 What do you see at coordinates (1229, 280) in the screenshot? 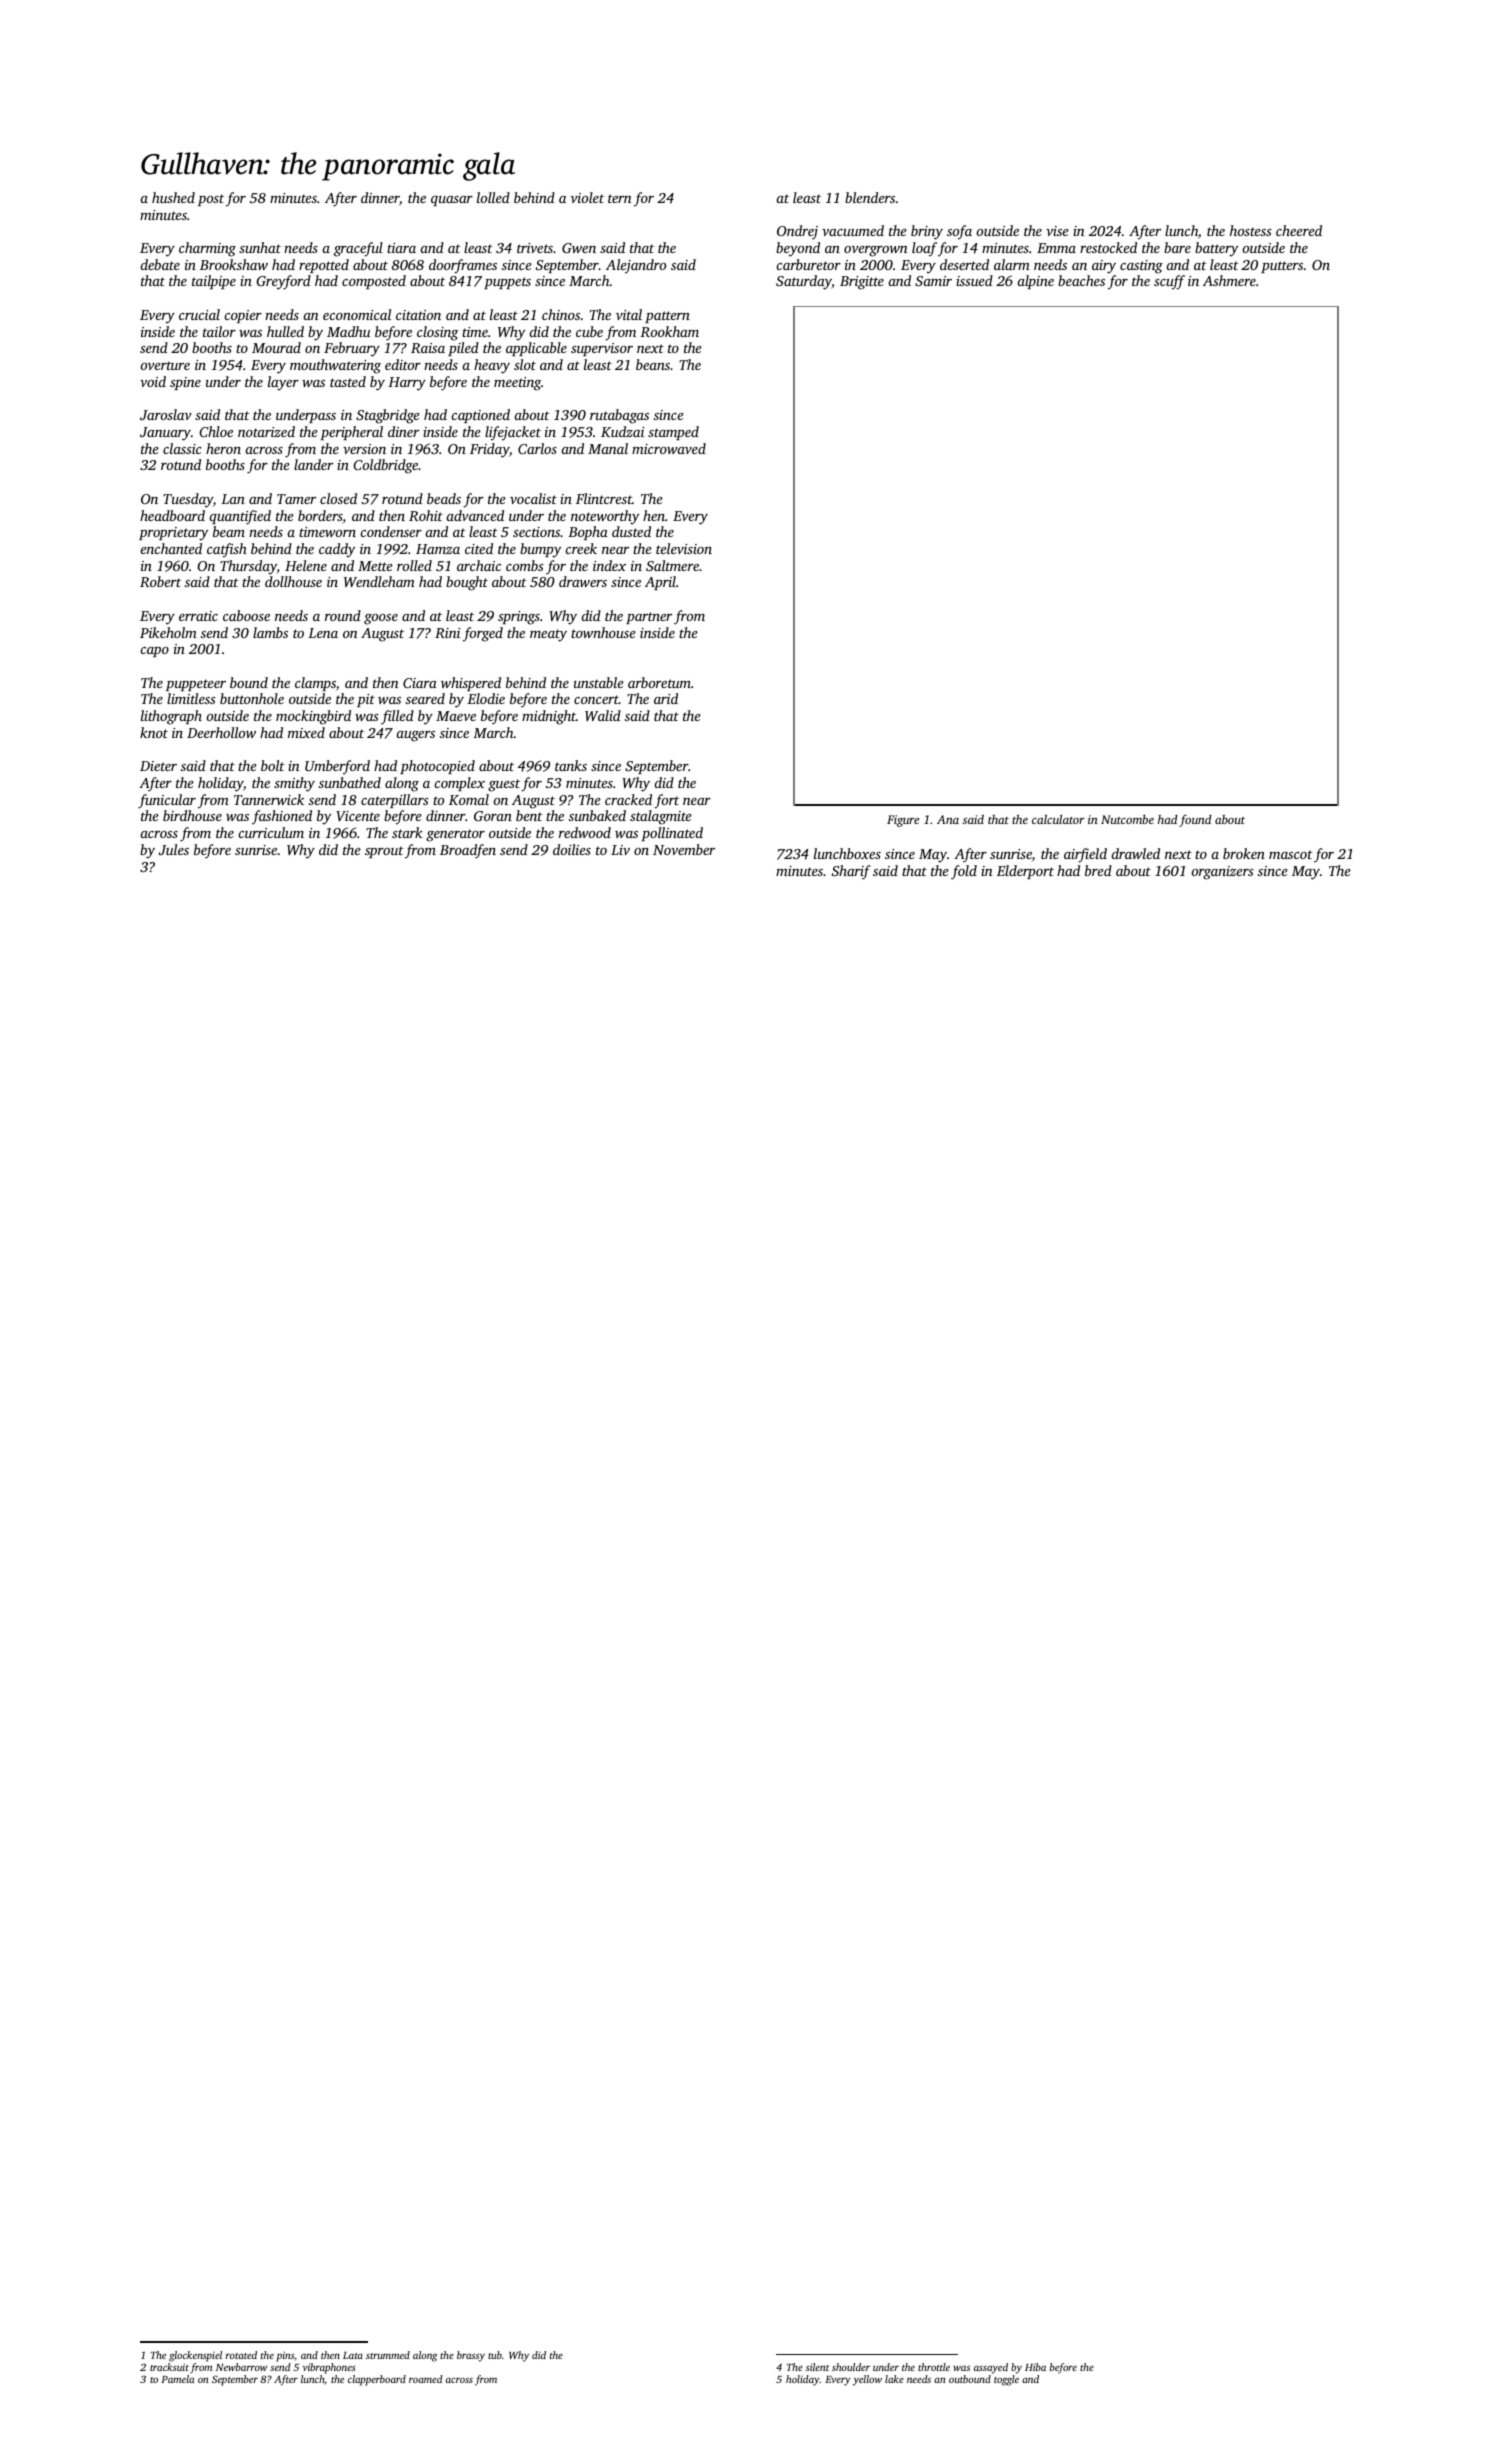
I see `Ashmere` at bounding box center [1229, 280].
